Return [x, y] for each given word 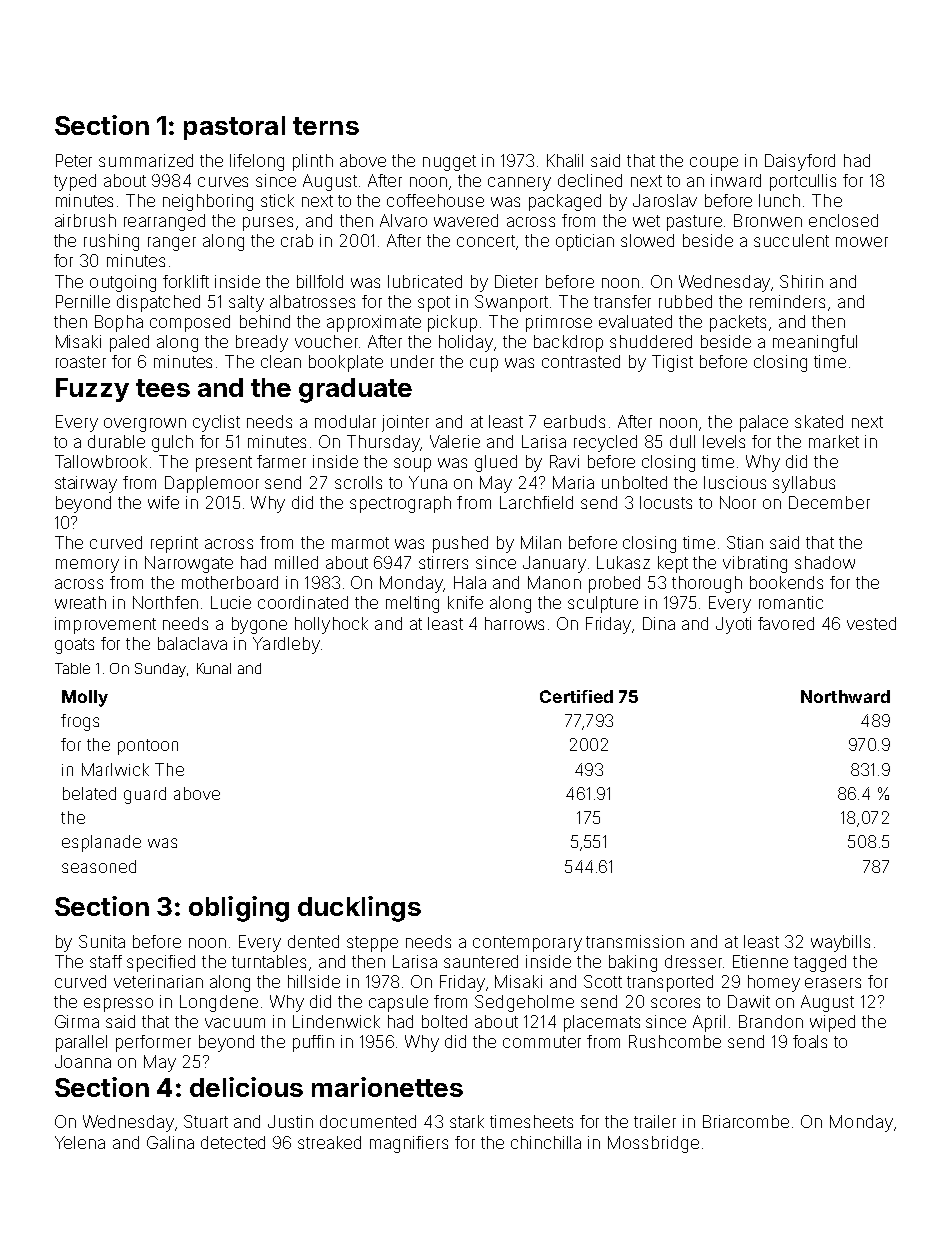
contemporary [527, 944]
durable [116, 441]
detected [233, 1142]
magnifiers [409, 1144]
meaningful [815, 343]
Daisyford [800, 162]
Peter [74, 160]
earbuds [574, 421]
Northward [845, 696]
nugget [449, 163]
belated [89, 793]
